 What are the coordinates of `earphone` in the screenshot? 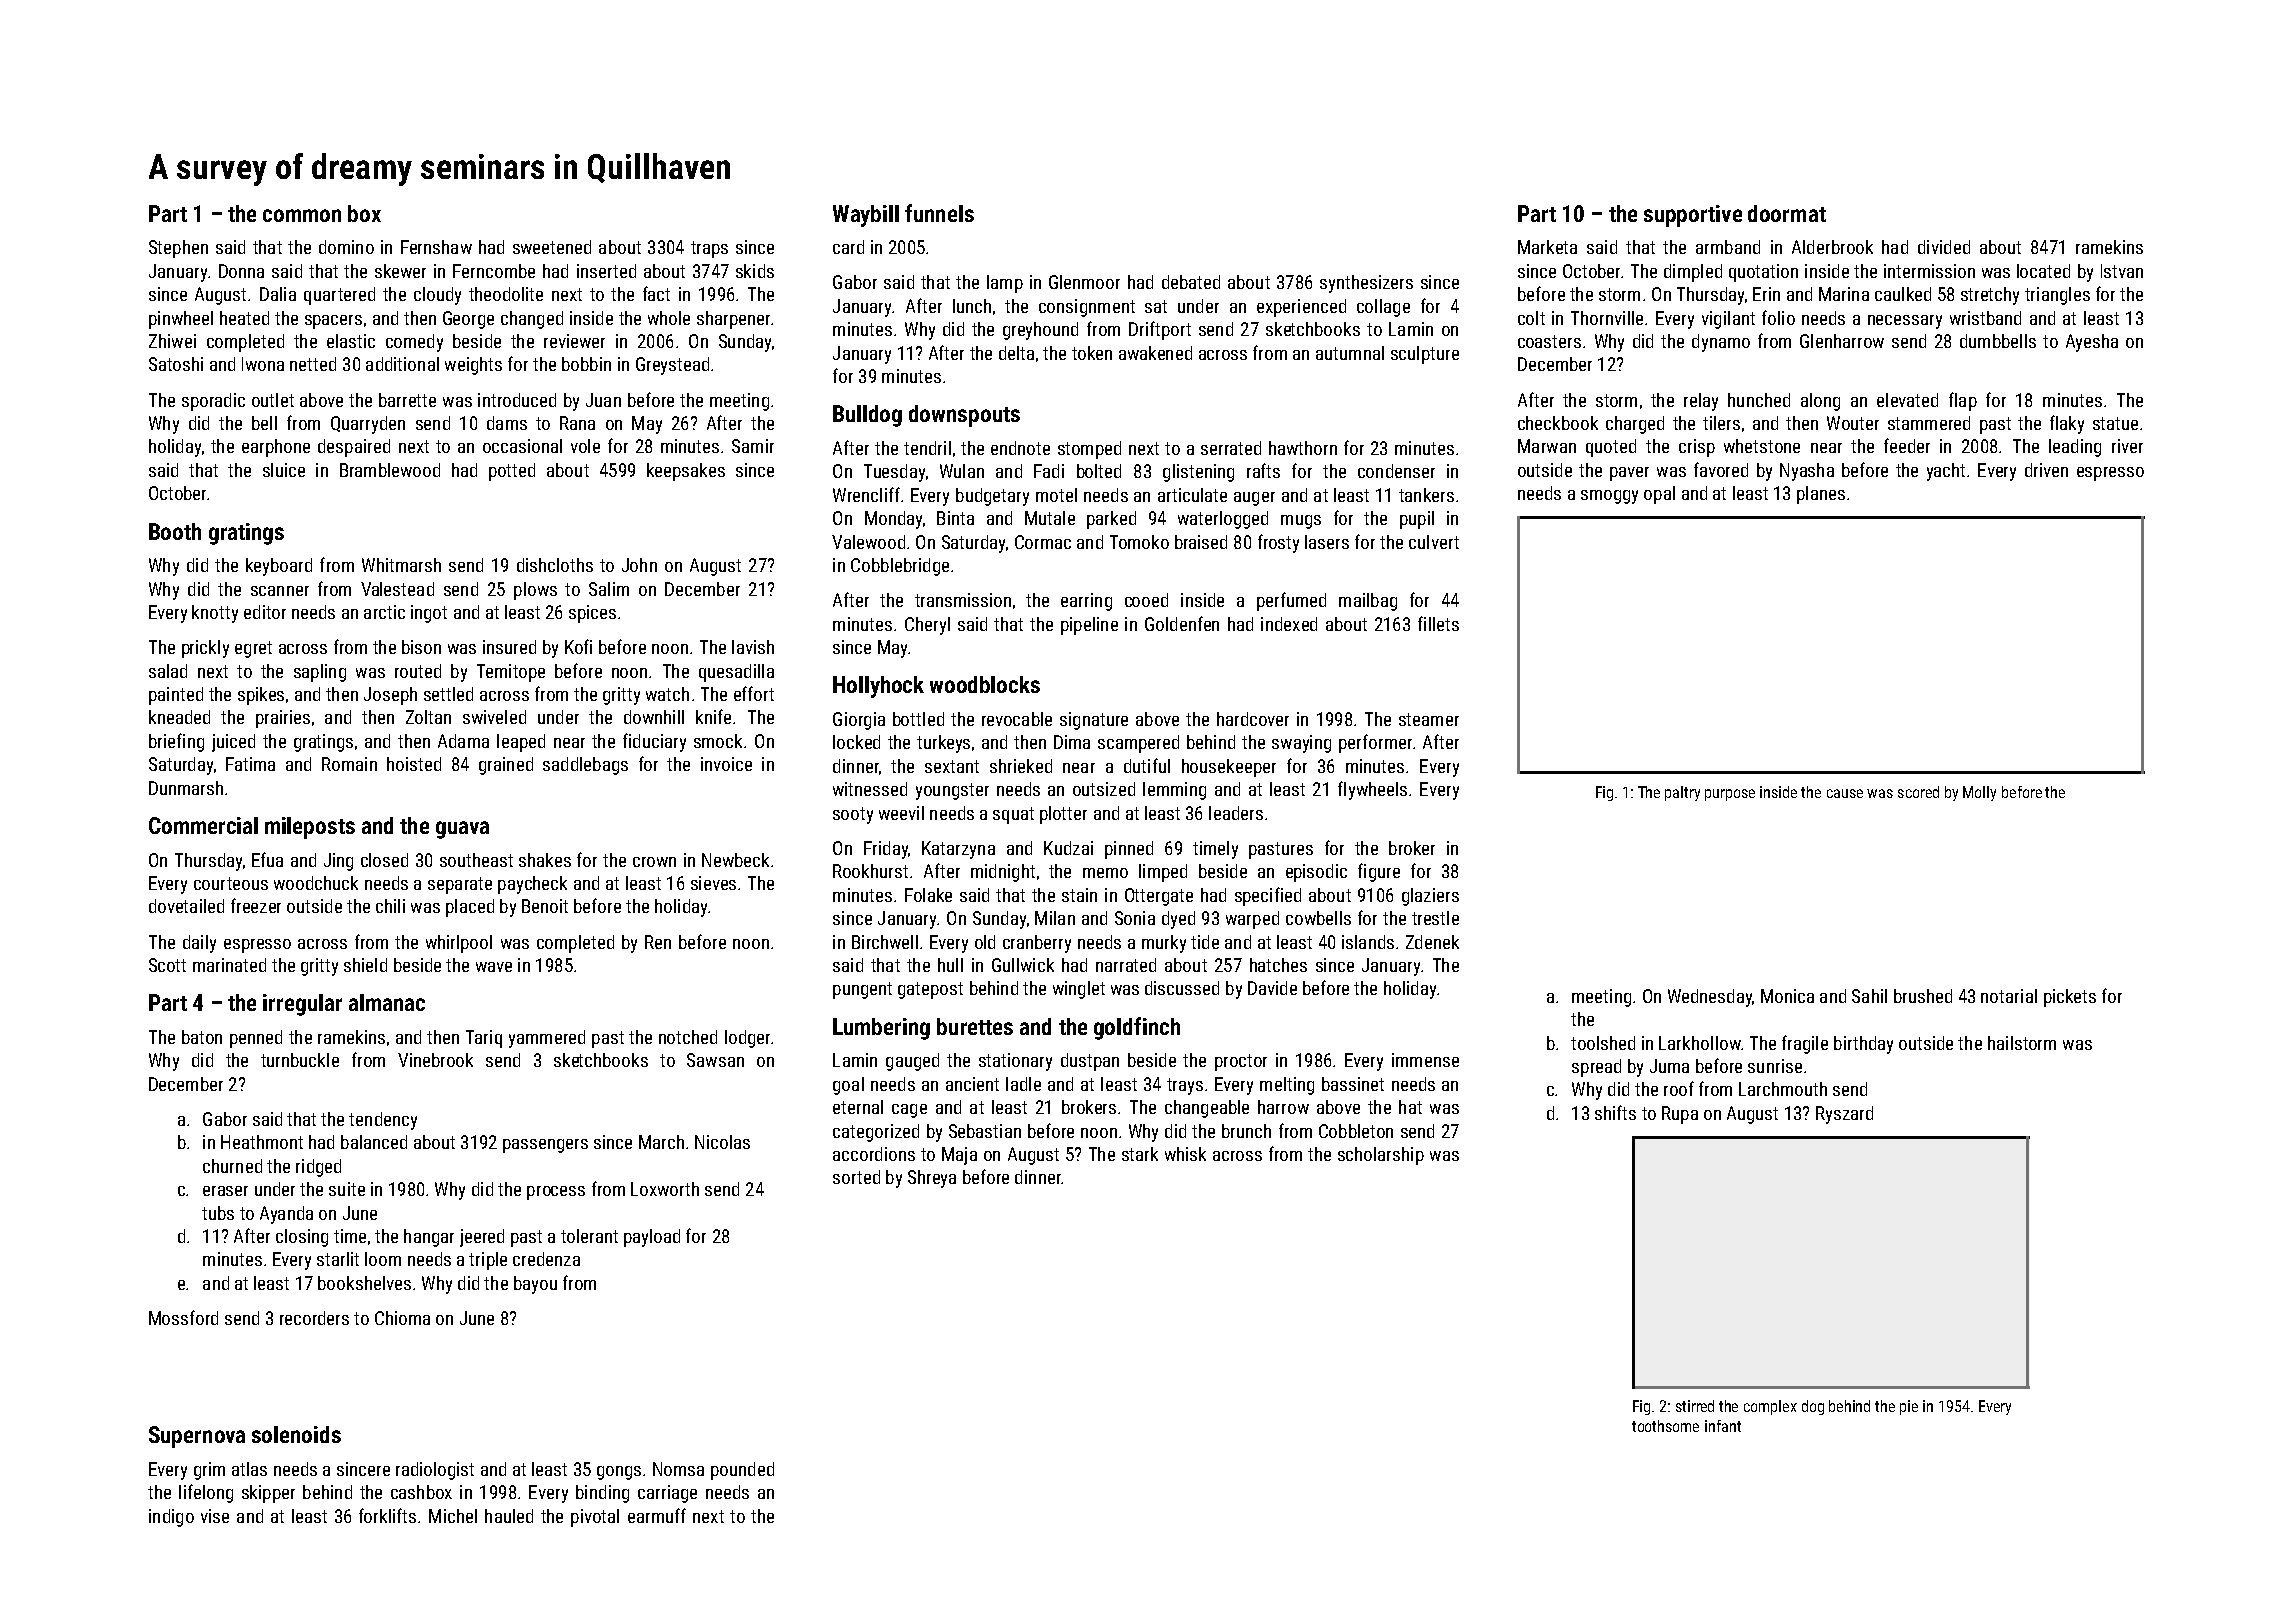 It's located at (276, 448).
